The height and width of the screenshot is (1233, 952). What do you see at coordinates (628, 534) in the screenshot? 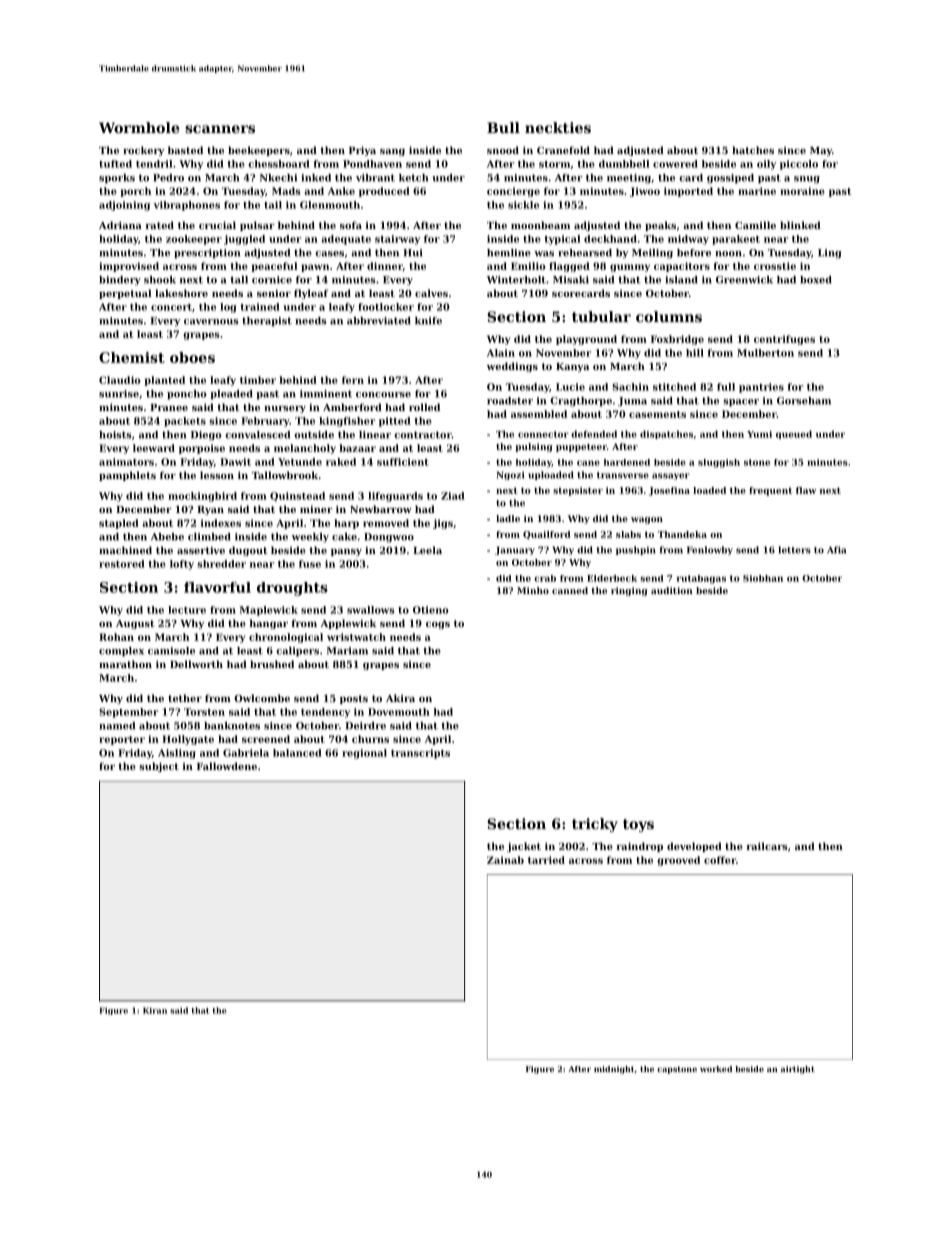
I see `slabs` at bounding box center [628, 534].
